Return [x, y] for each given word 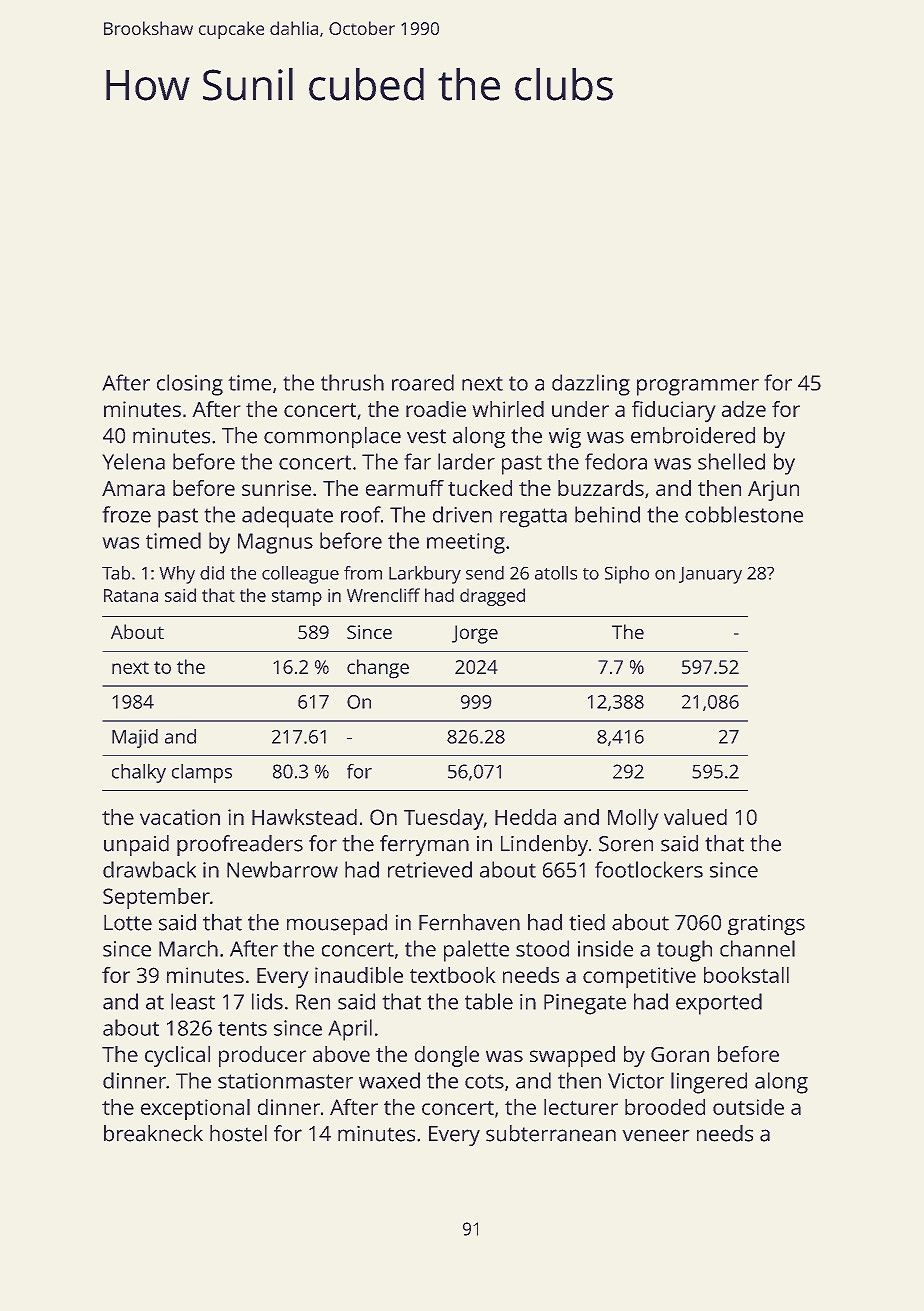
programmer [698, 387]
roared [423, 382]
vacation [180, 817]
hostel [238, 1133]
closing [190, 385]
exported [719, 1004]
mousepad [337, 924]
